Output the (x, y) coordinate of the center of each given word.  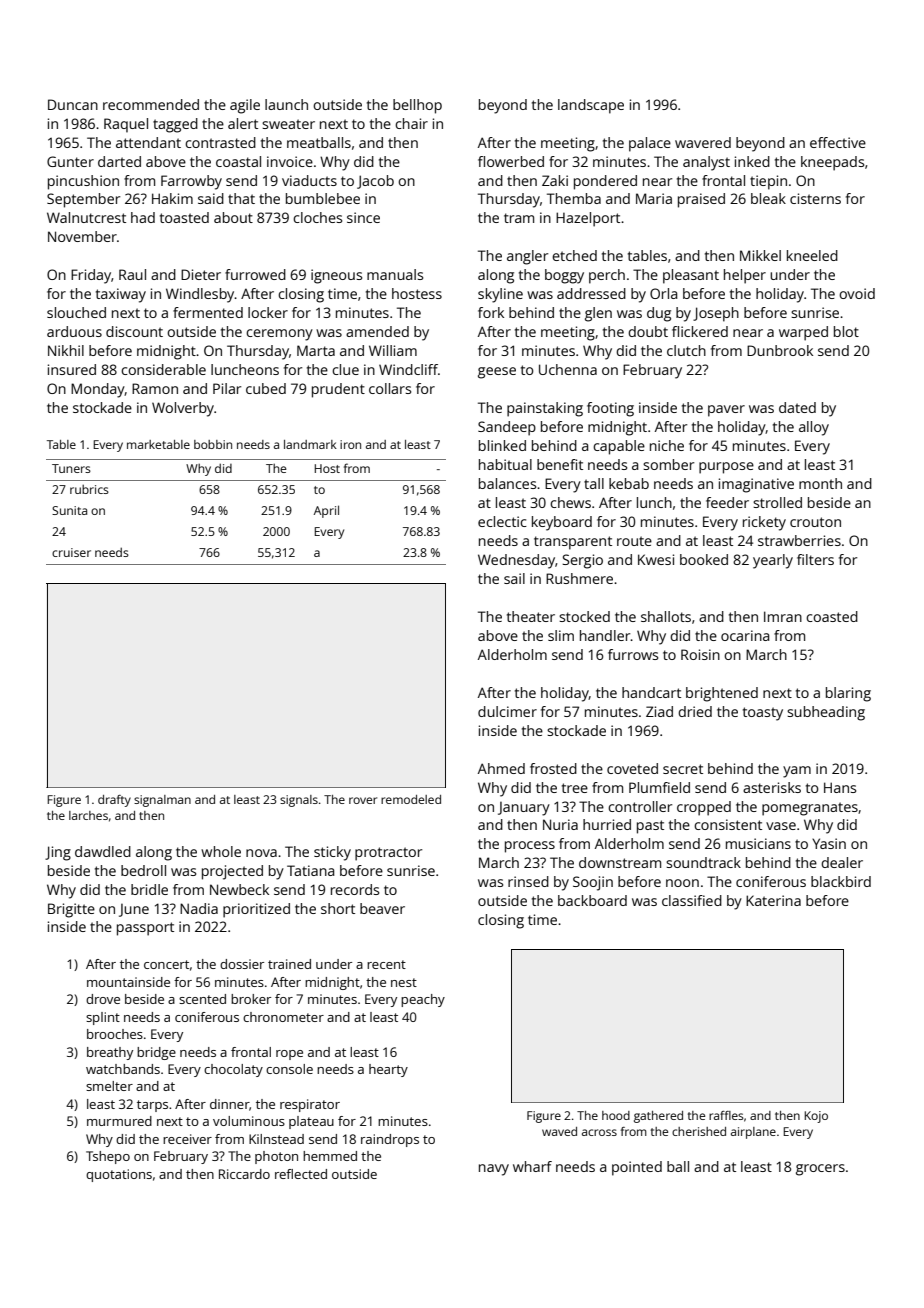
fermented (208, 312)
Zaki (555, 180)
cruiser (71, 552)
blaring (848, 694)
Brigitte (71, 910)
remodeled (411, 799)
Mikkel (760, 255)
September (83, 200)
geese (497, 373)
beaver (382, 908)
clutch (686, 350)
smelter (109, 1086)
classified (692, 900)
